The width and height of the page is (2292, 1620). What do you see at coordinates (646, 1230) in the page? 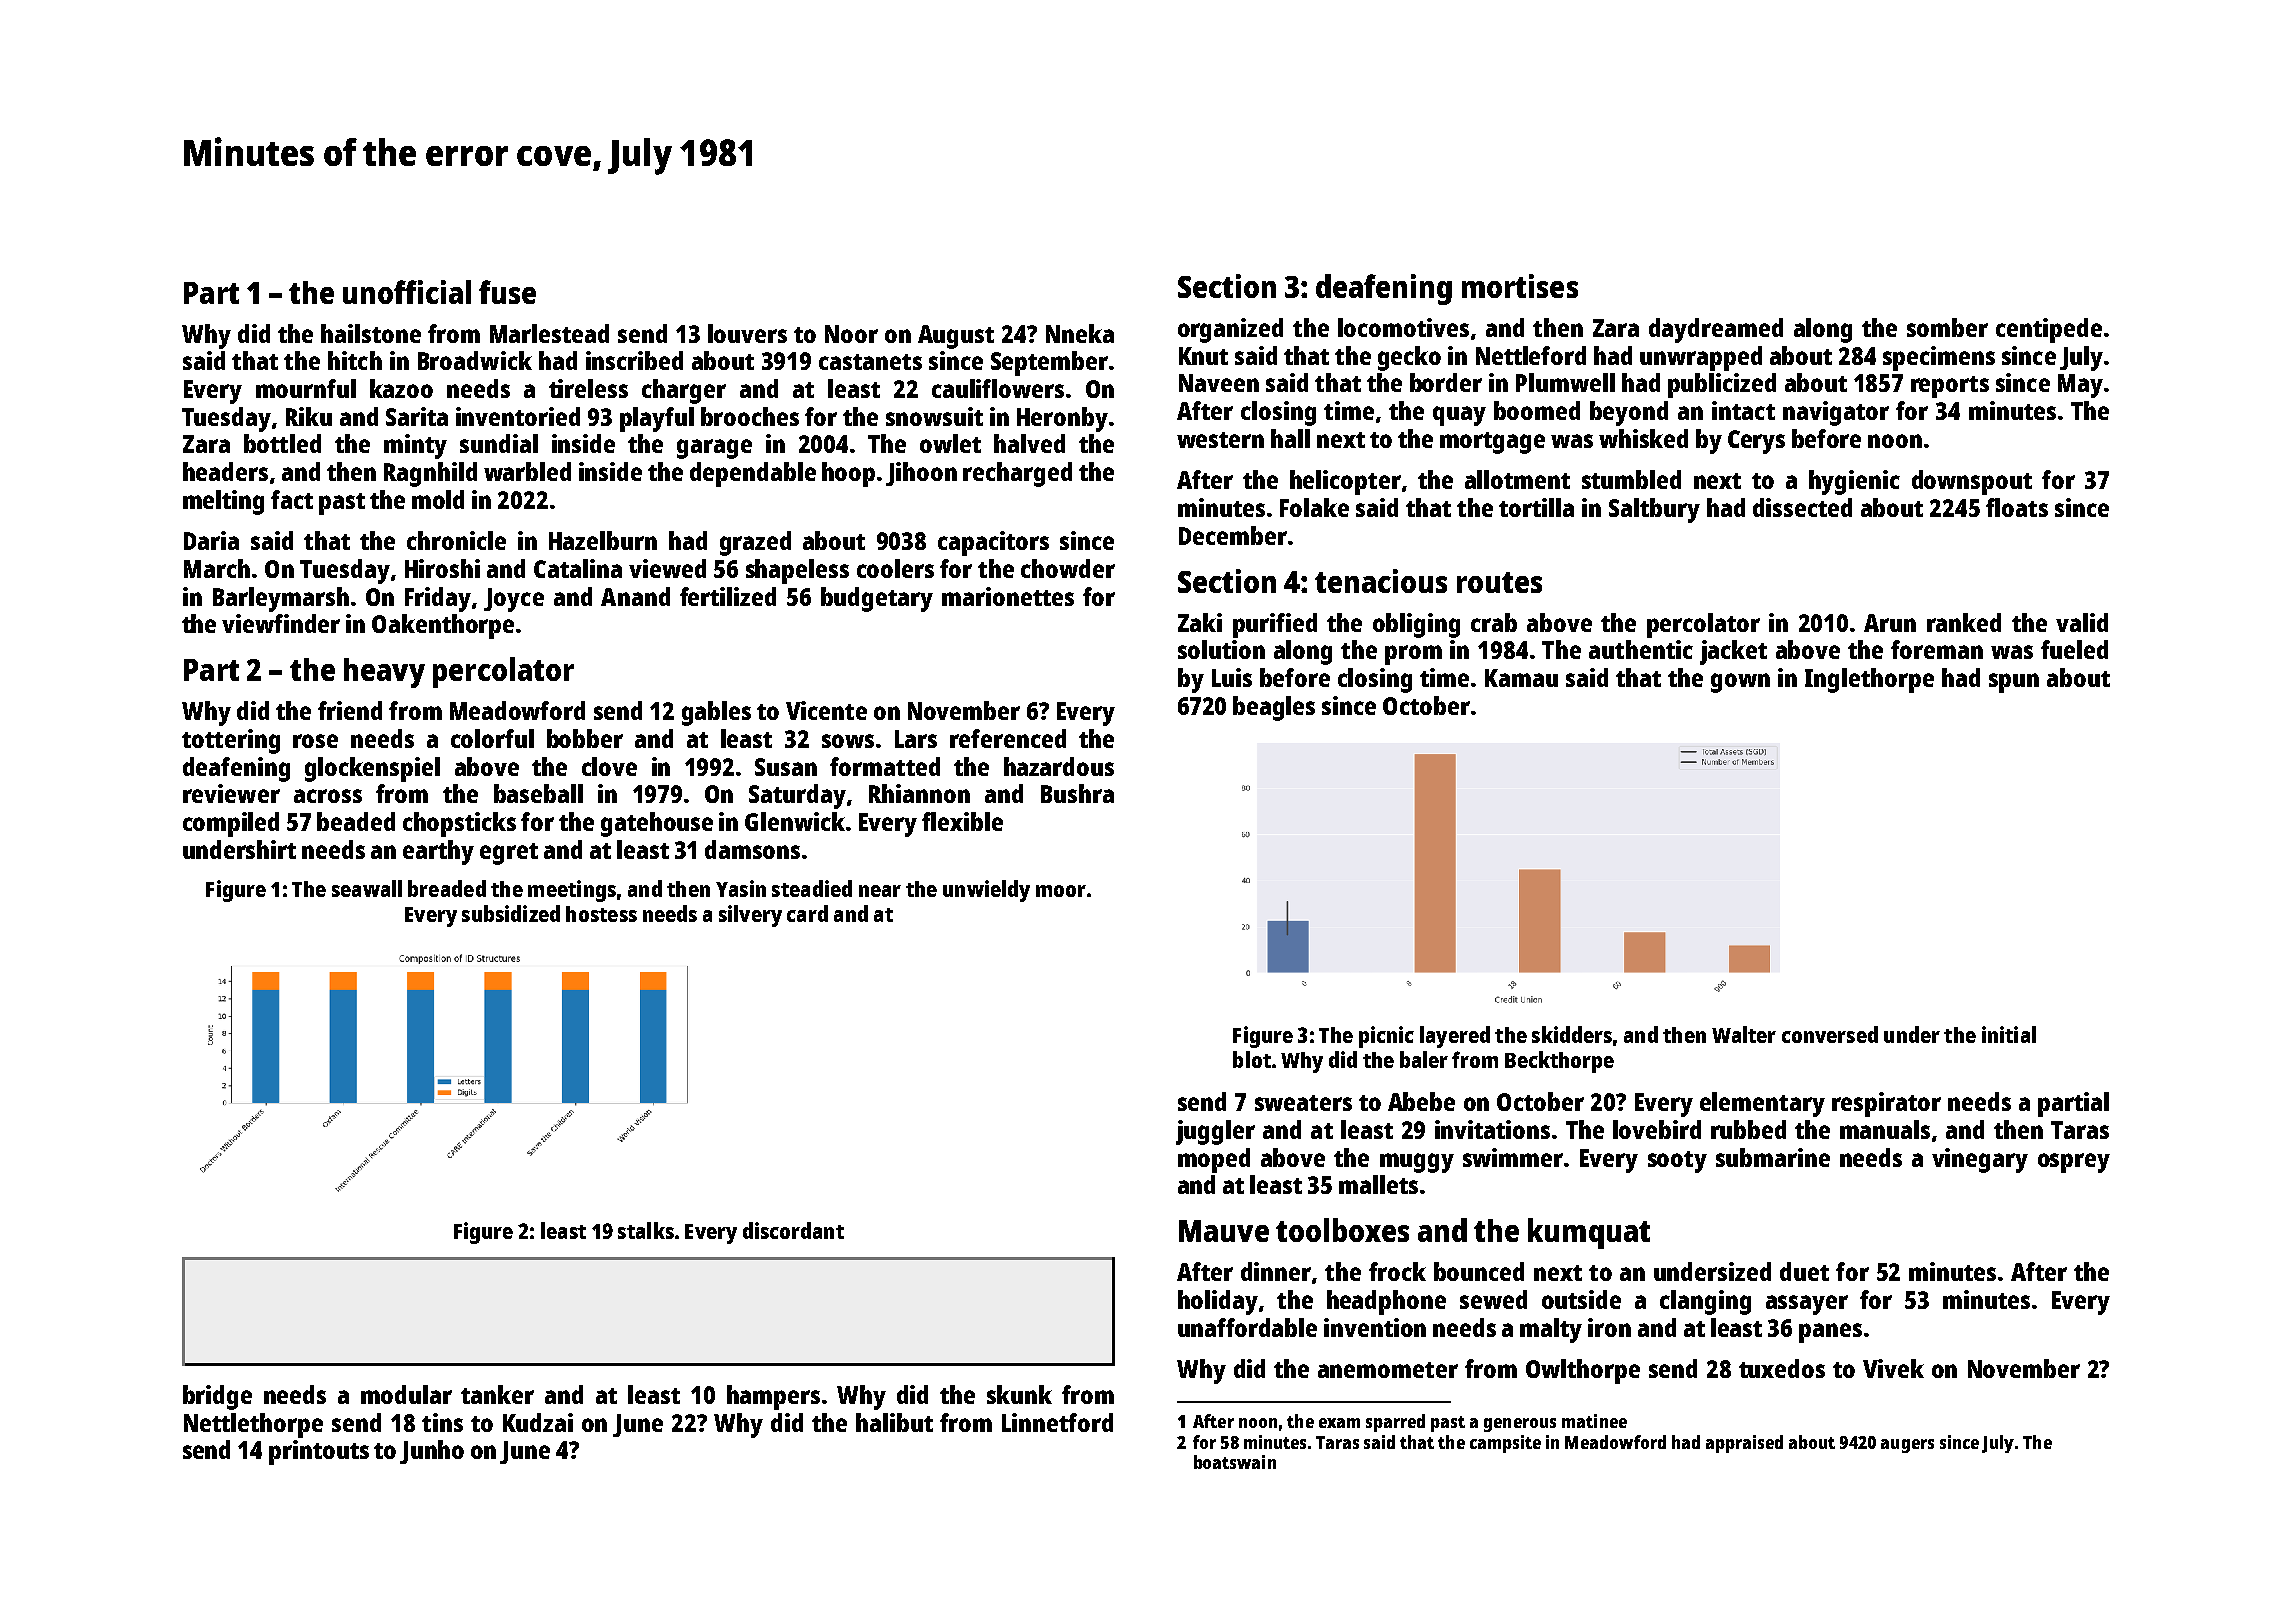
I see `stalks` at bounding box center [646, 1230].
